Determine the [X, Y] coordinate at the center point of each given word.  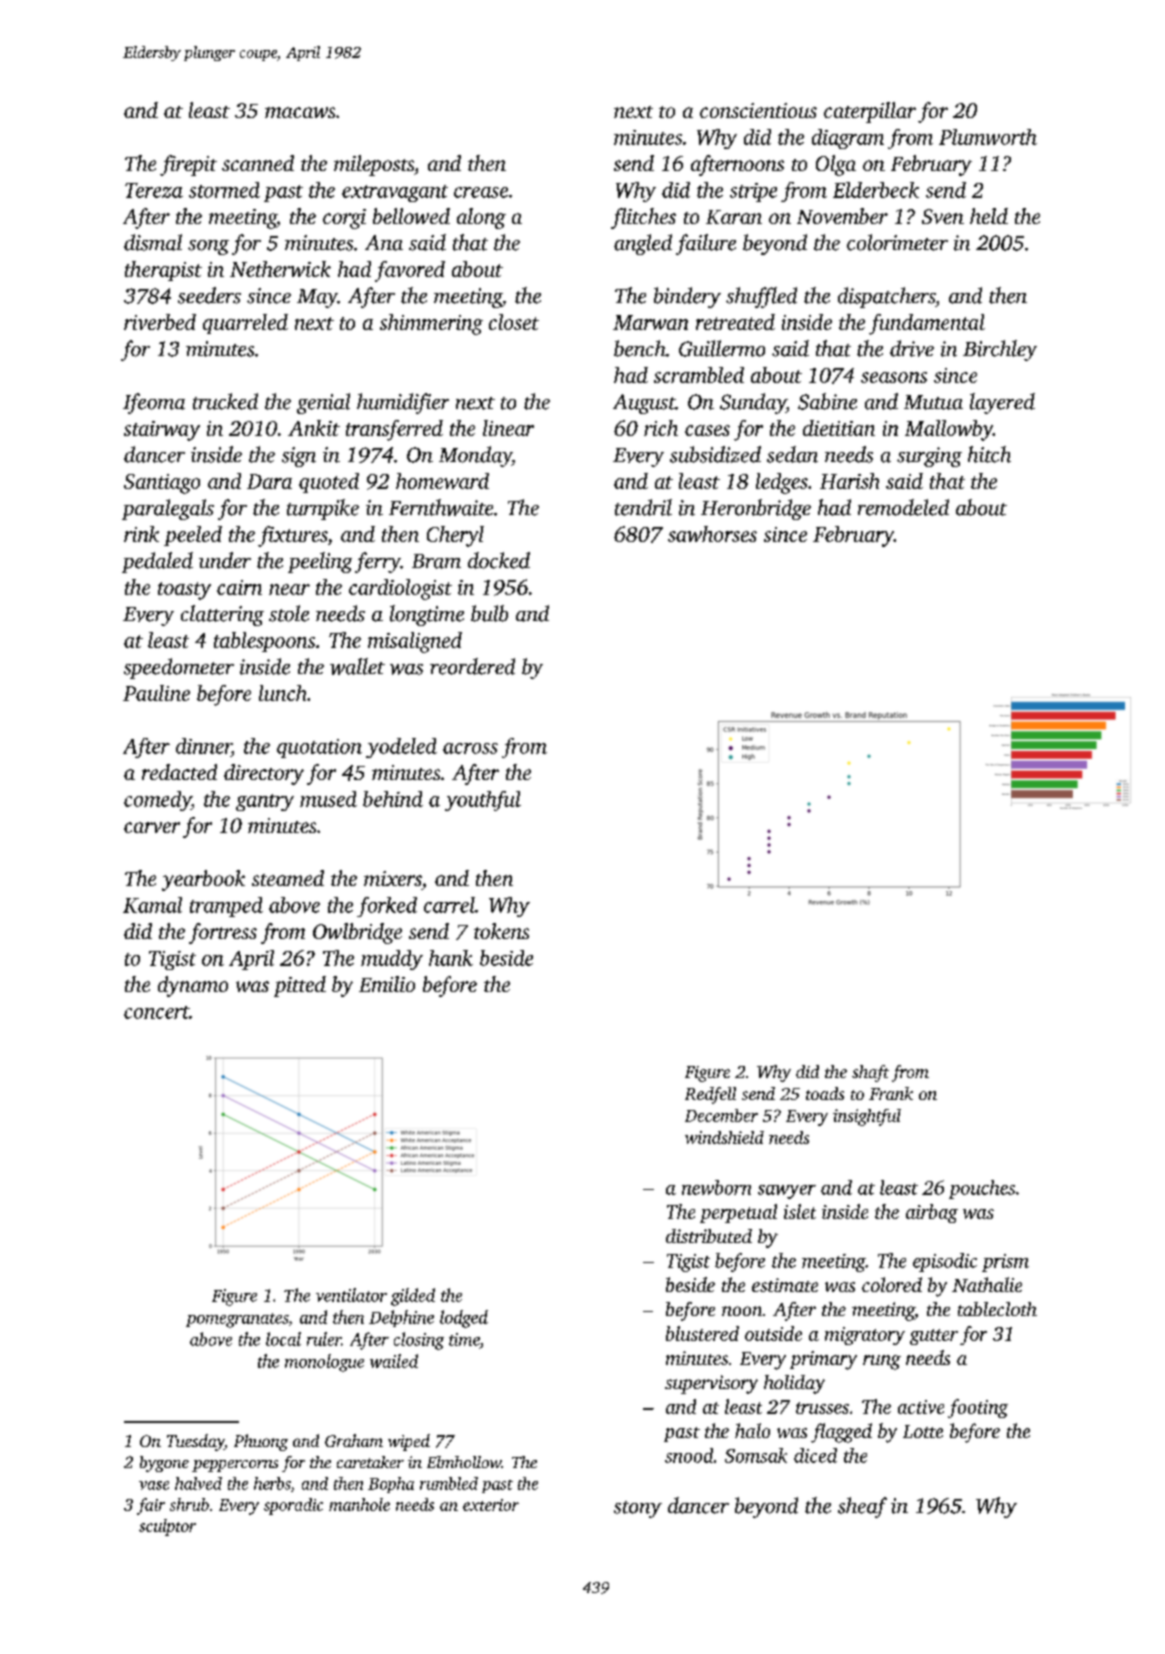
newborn [716, 1187]
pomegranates [237, 1320]
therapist [163, 271]
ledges [782, 483]
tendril [643, 507]
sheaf [862, 1507]
